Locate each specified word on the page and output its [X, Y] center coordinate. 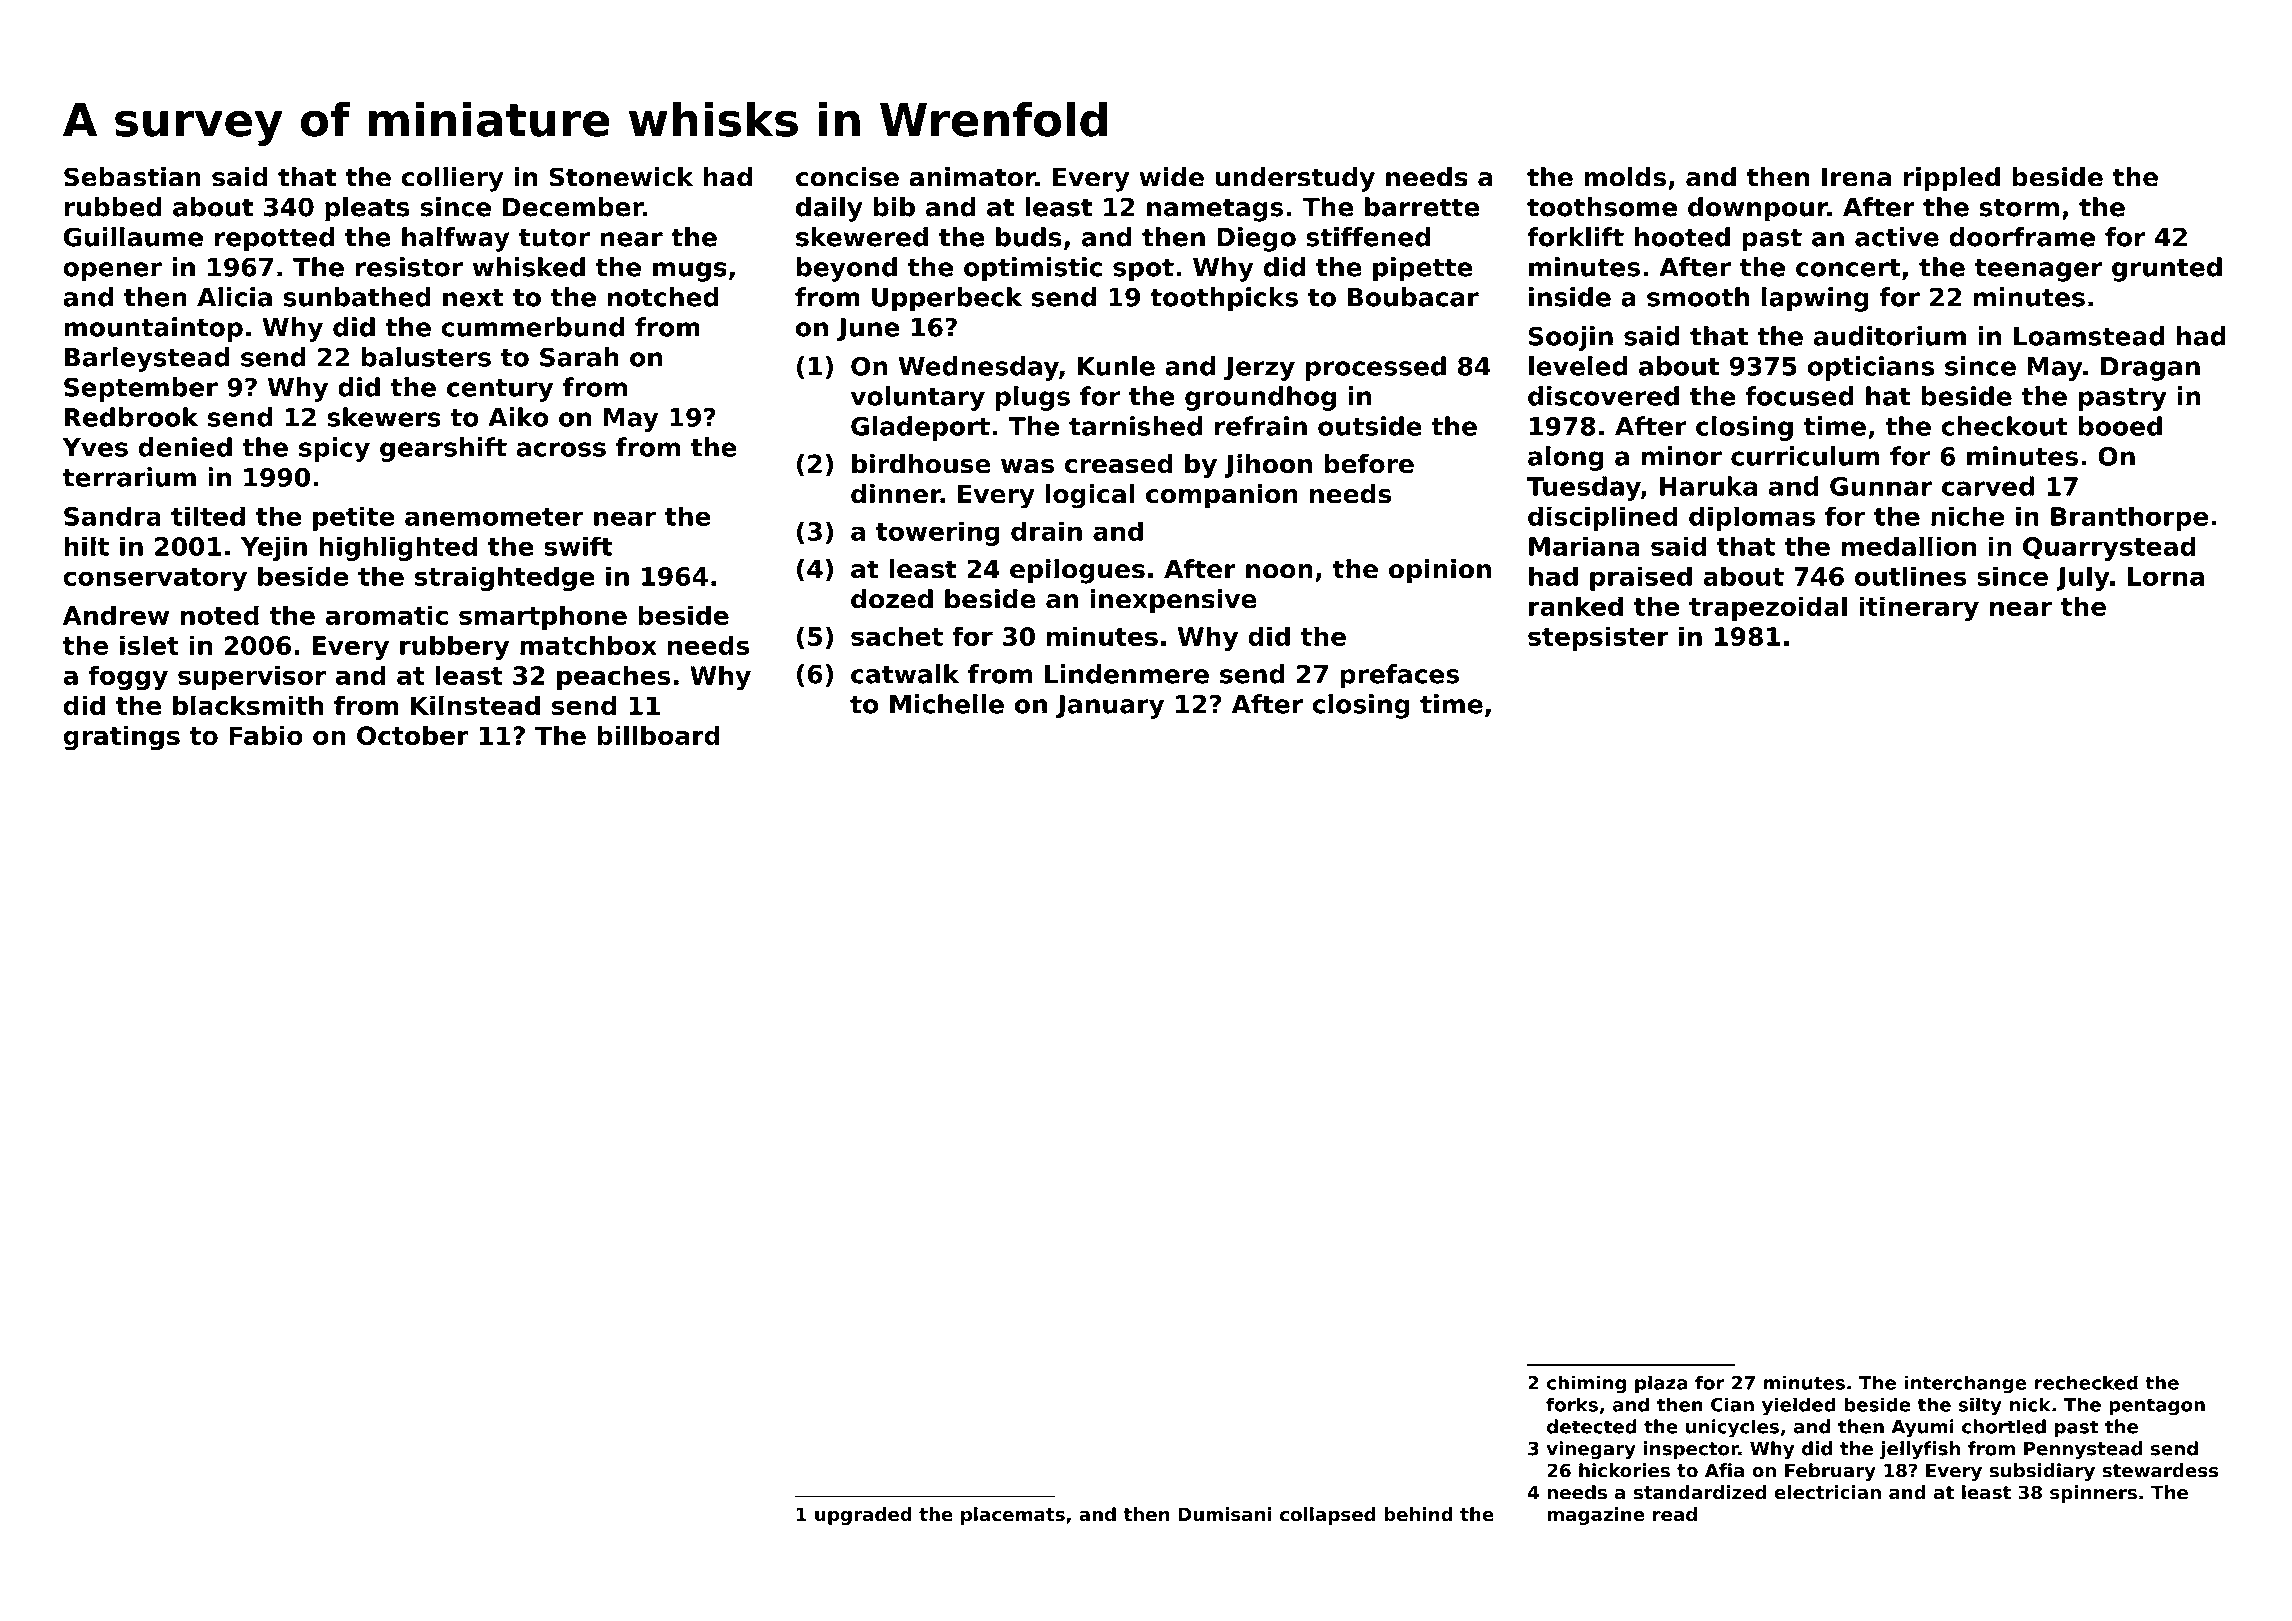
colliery [453, 179]
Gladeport [920, 428]
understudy [1295, 179]
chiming [1586, 1384]
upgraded [863, 1516]
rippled [1952, 179]
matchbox [588, 645]
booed [2120, 426]
